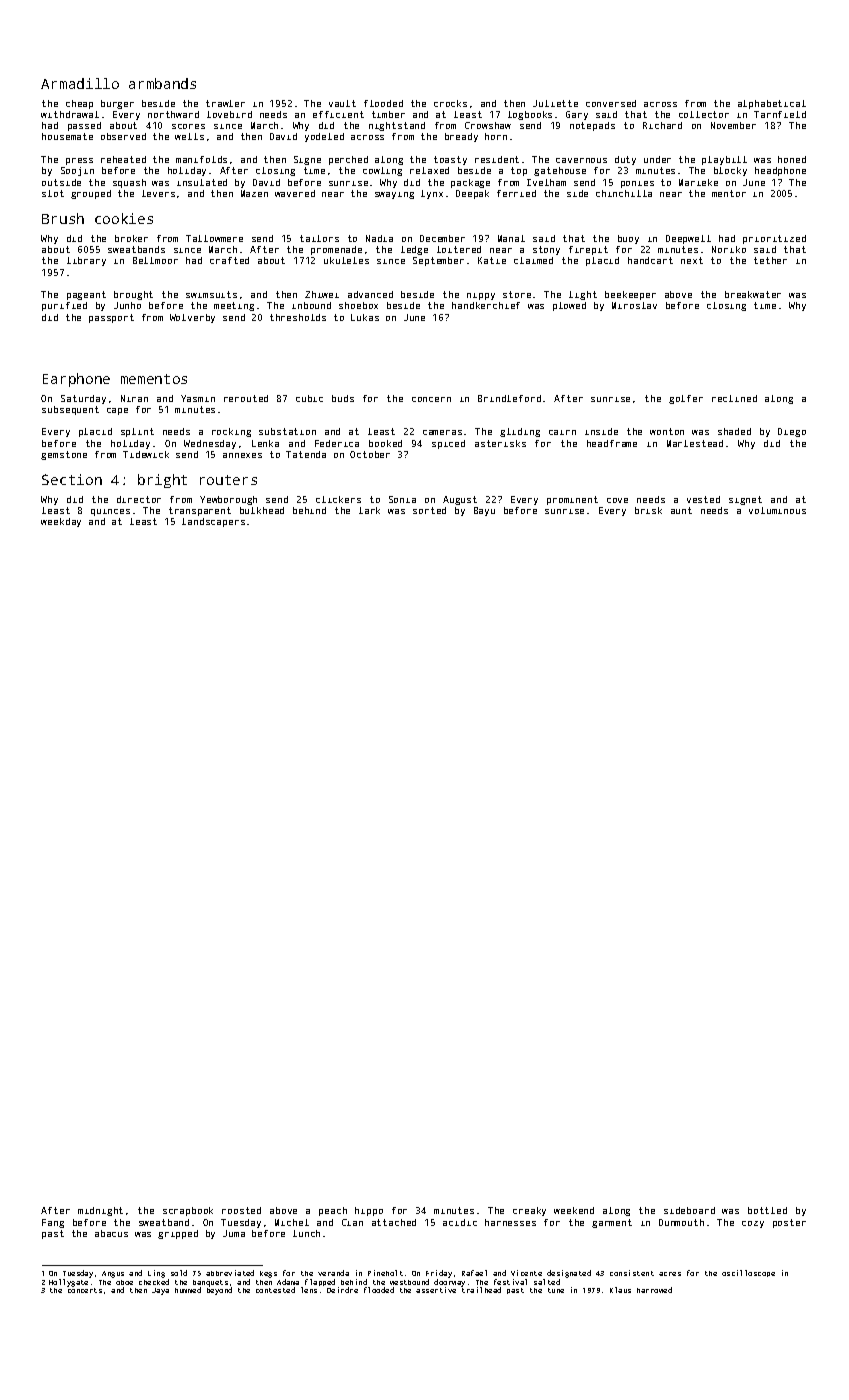  Describe the element at coordinates (450, 103) in the image. I see `crocks` at that location.
